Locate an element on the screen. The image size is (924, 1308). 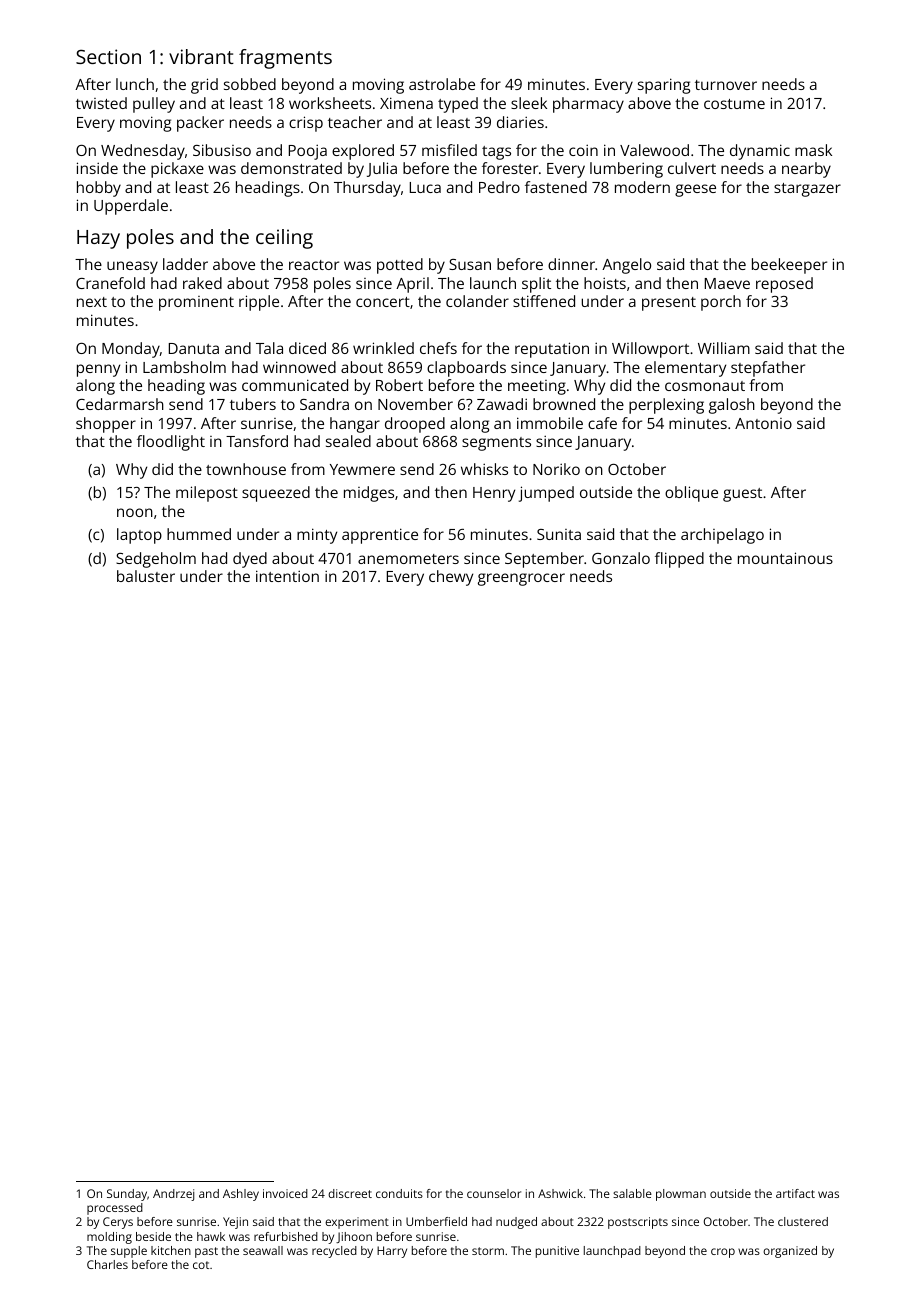
Section is located at coordinates (108, 56).
